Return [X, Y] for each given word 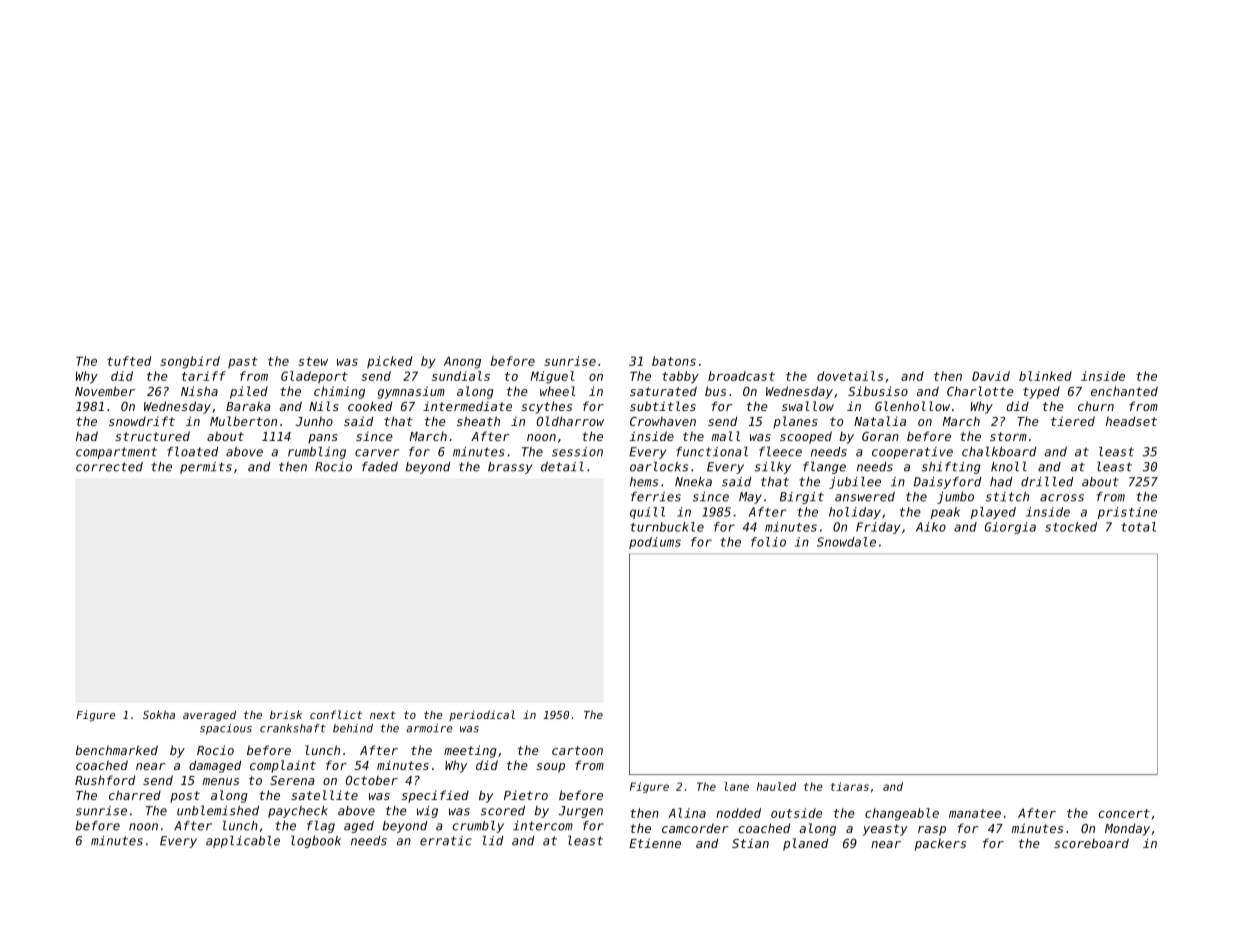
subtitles [663, 406]
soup [550, 768]
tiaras [850, 786]
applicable [243, 841]
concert [1124, 813]
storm [1008, 436]
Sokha [159, 714]
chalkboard [999, 451]
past [243, 363]
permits [206, 468]
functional [712, 451]
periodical [482, 715]
